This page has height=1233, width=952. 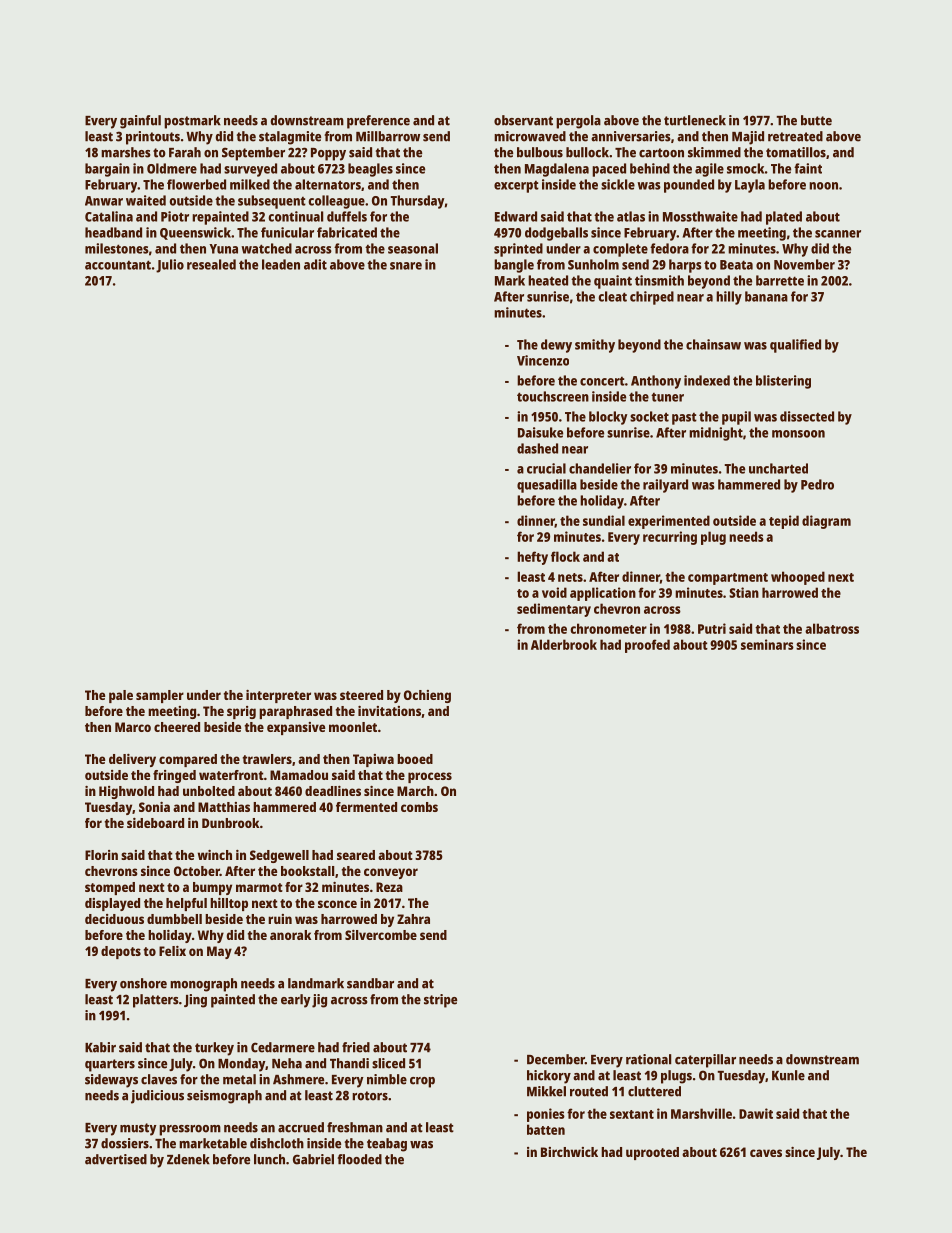 What do you see at coordinates (279, 856) in the page?
I see `Sedgewell` at bounding box center [279, 856].
